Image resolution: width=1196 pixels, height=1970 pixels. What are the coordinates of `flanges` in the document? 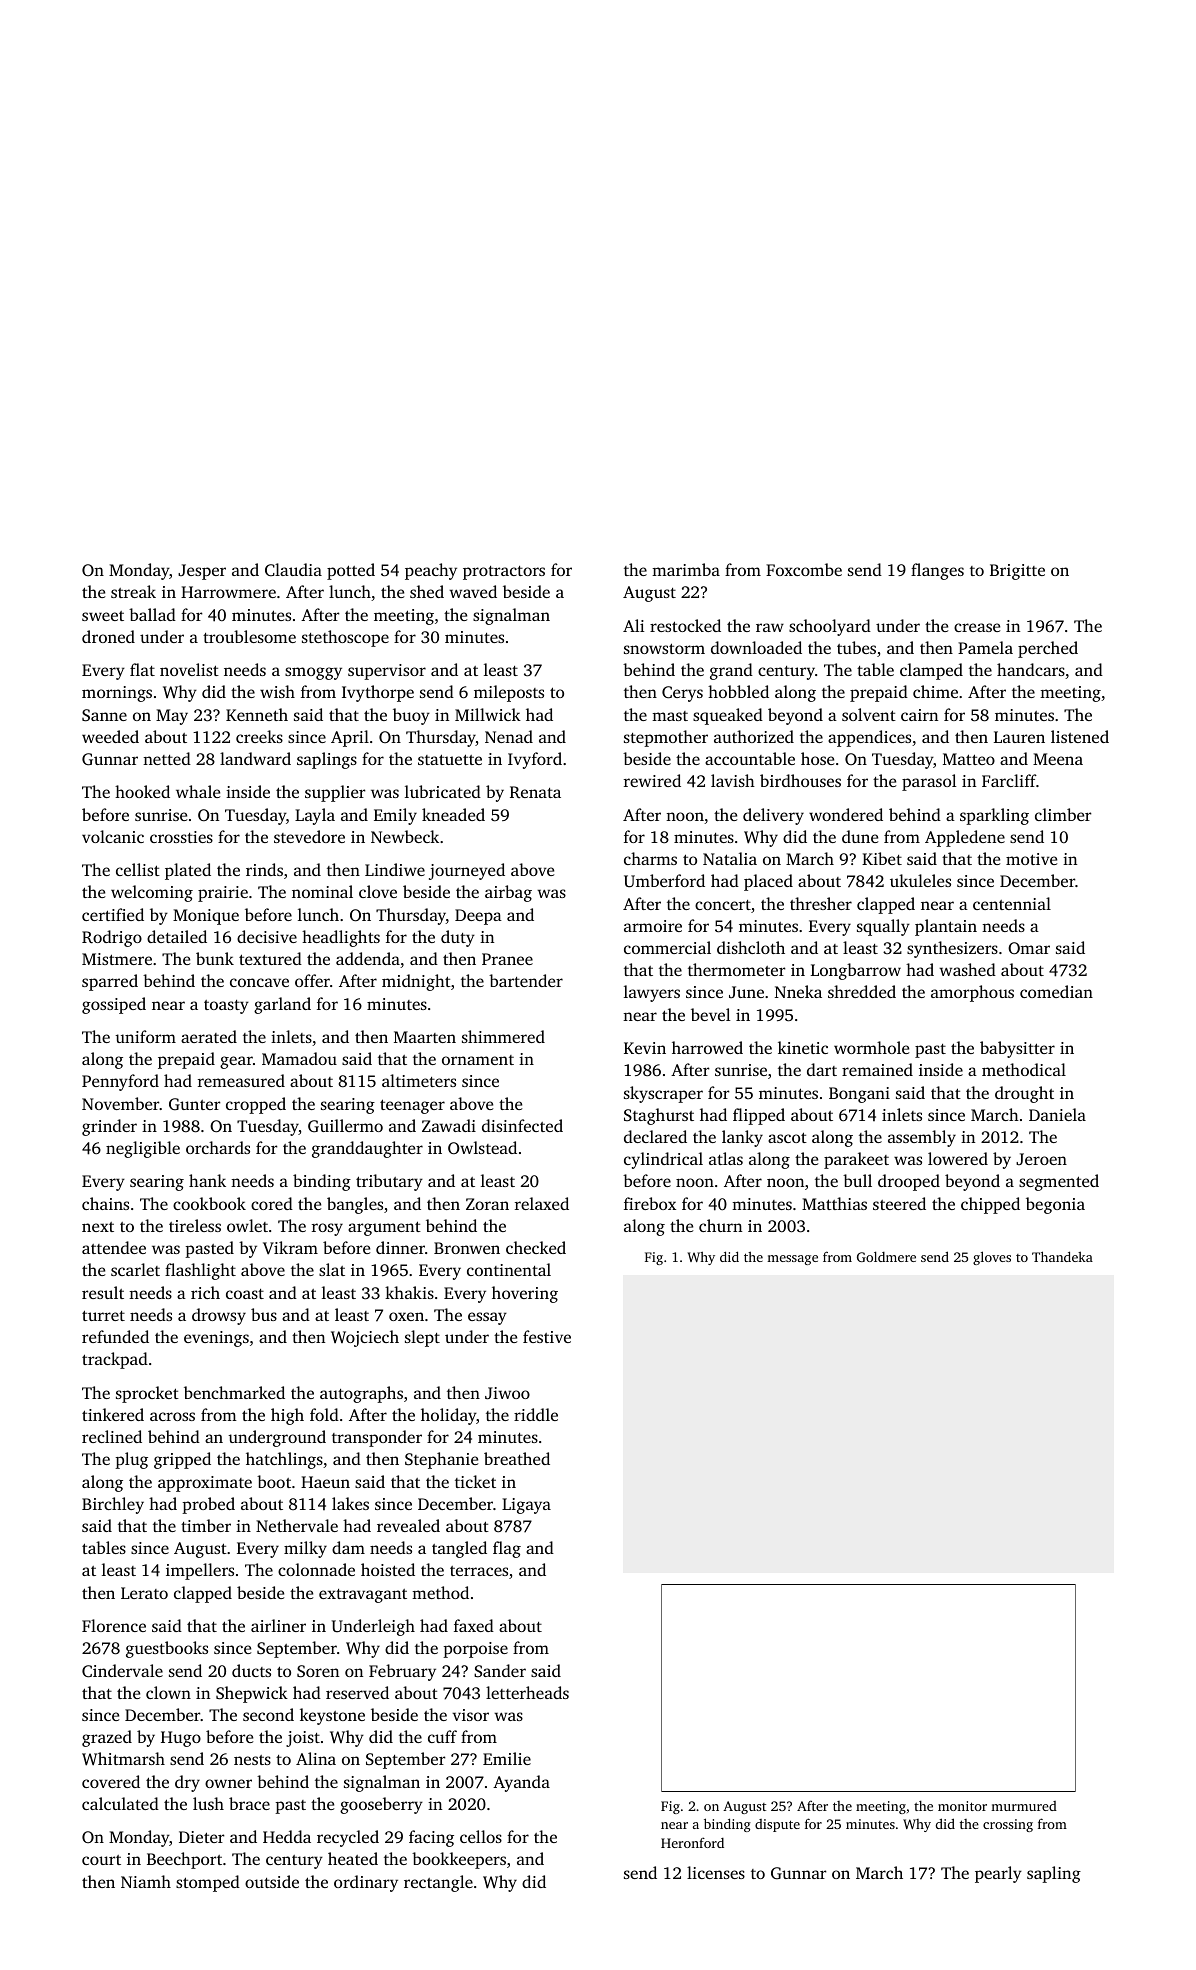 It's located at (937, 571).
